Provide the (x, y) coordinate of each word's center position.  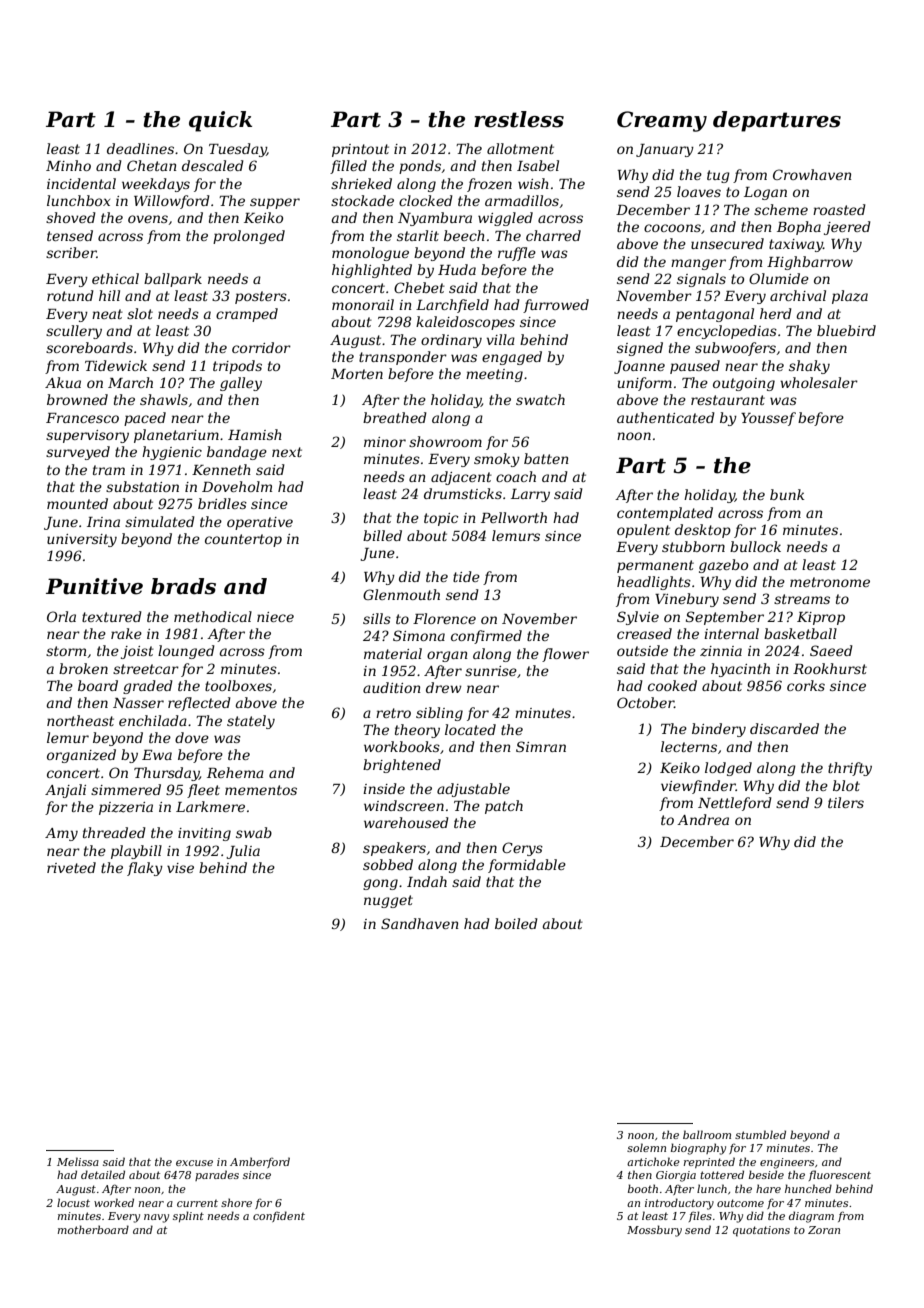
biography (698, 1149)
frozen (489, 185)
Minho (68, 165)
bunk (787, 494)
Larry (530, 495)
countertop (243, 540)
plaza (850, 297)
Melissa (78, 1161)
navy (156, 1218)
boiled (516, 923)
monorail (363, 304)
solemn (646, 1147)
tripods (237, 367)
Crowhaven (812, 174)
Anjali (65, 791)
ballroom (707, 1134)
